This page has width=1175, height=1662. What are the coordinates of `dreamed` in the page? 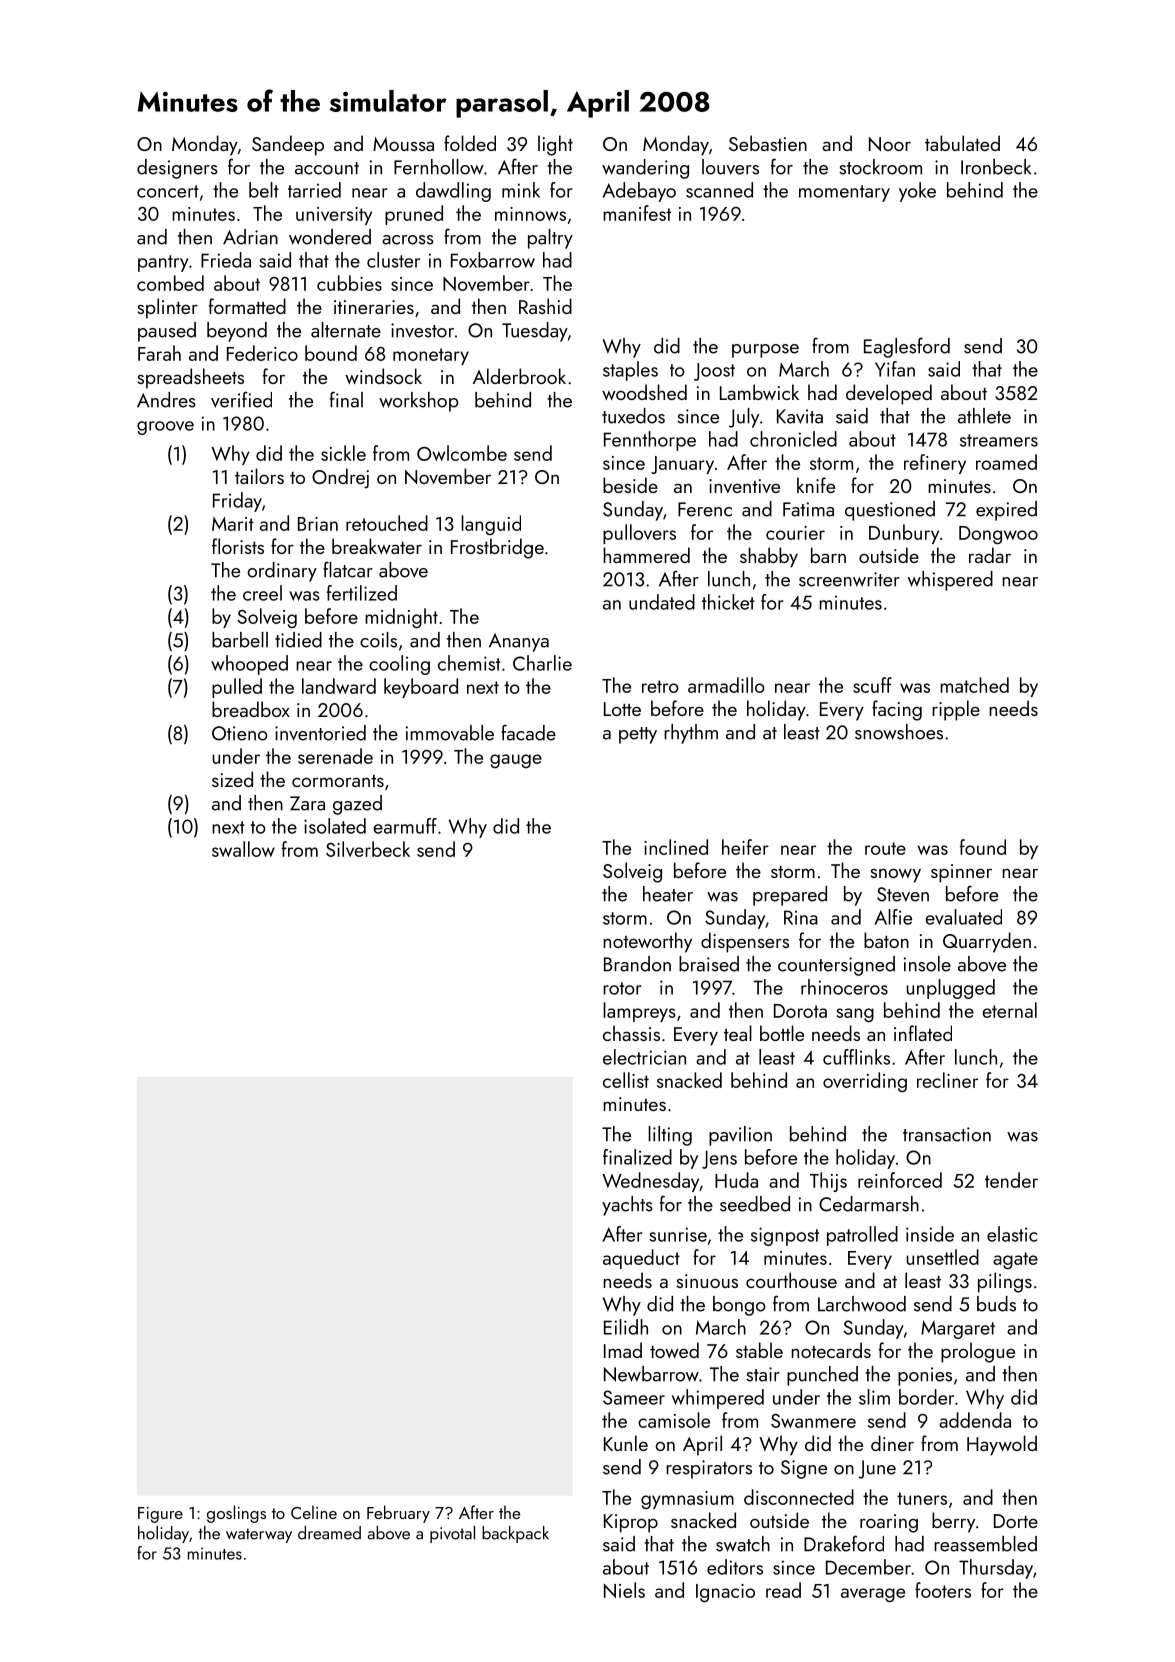 It's located at (329, 1533).
